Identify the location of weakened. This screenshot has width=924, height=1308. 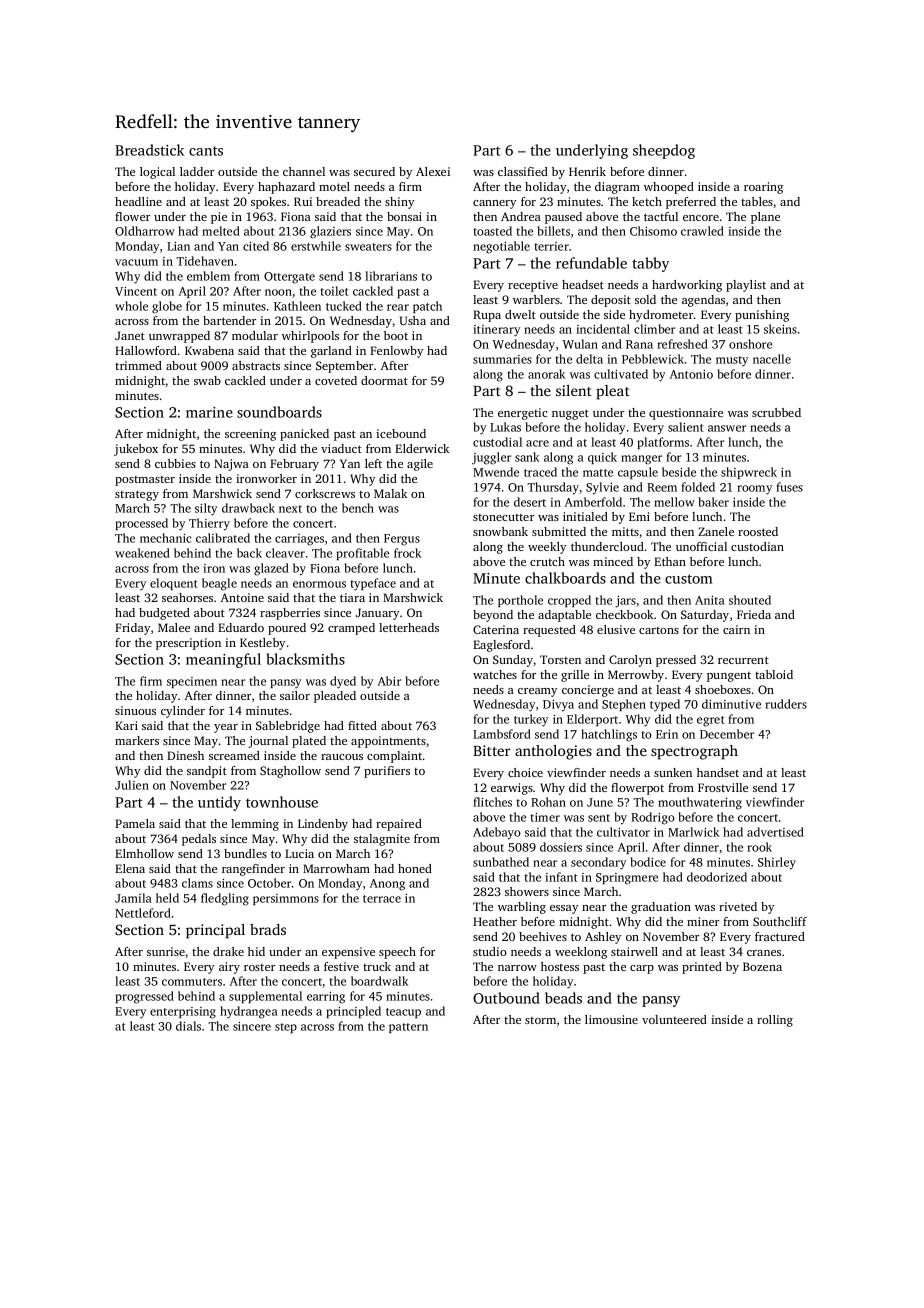
(142, 553).
